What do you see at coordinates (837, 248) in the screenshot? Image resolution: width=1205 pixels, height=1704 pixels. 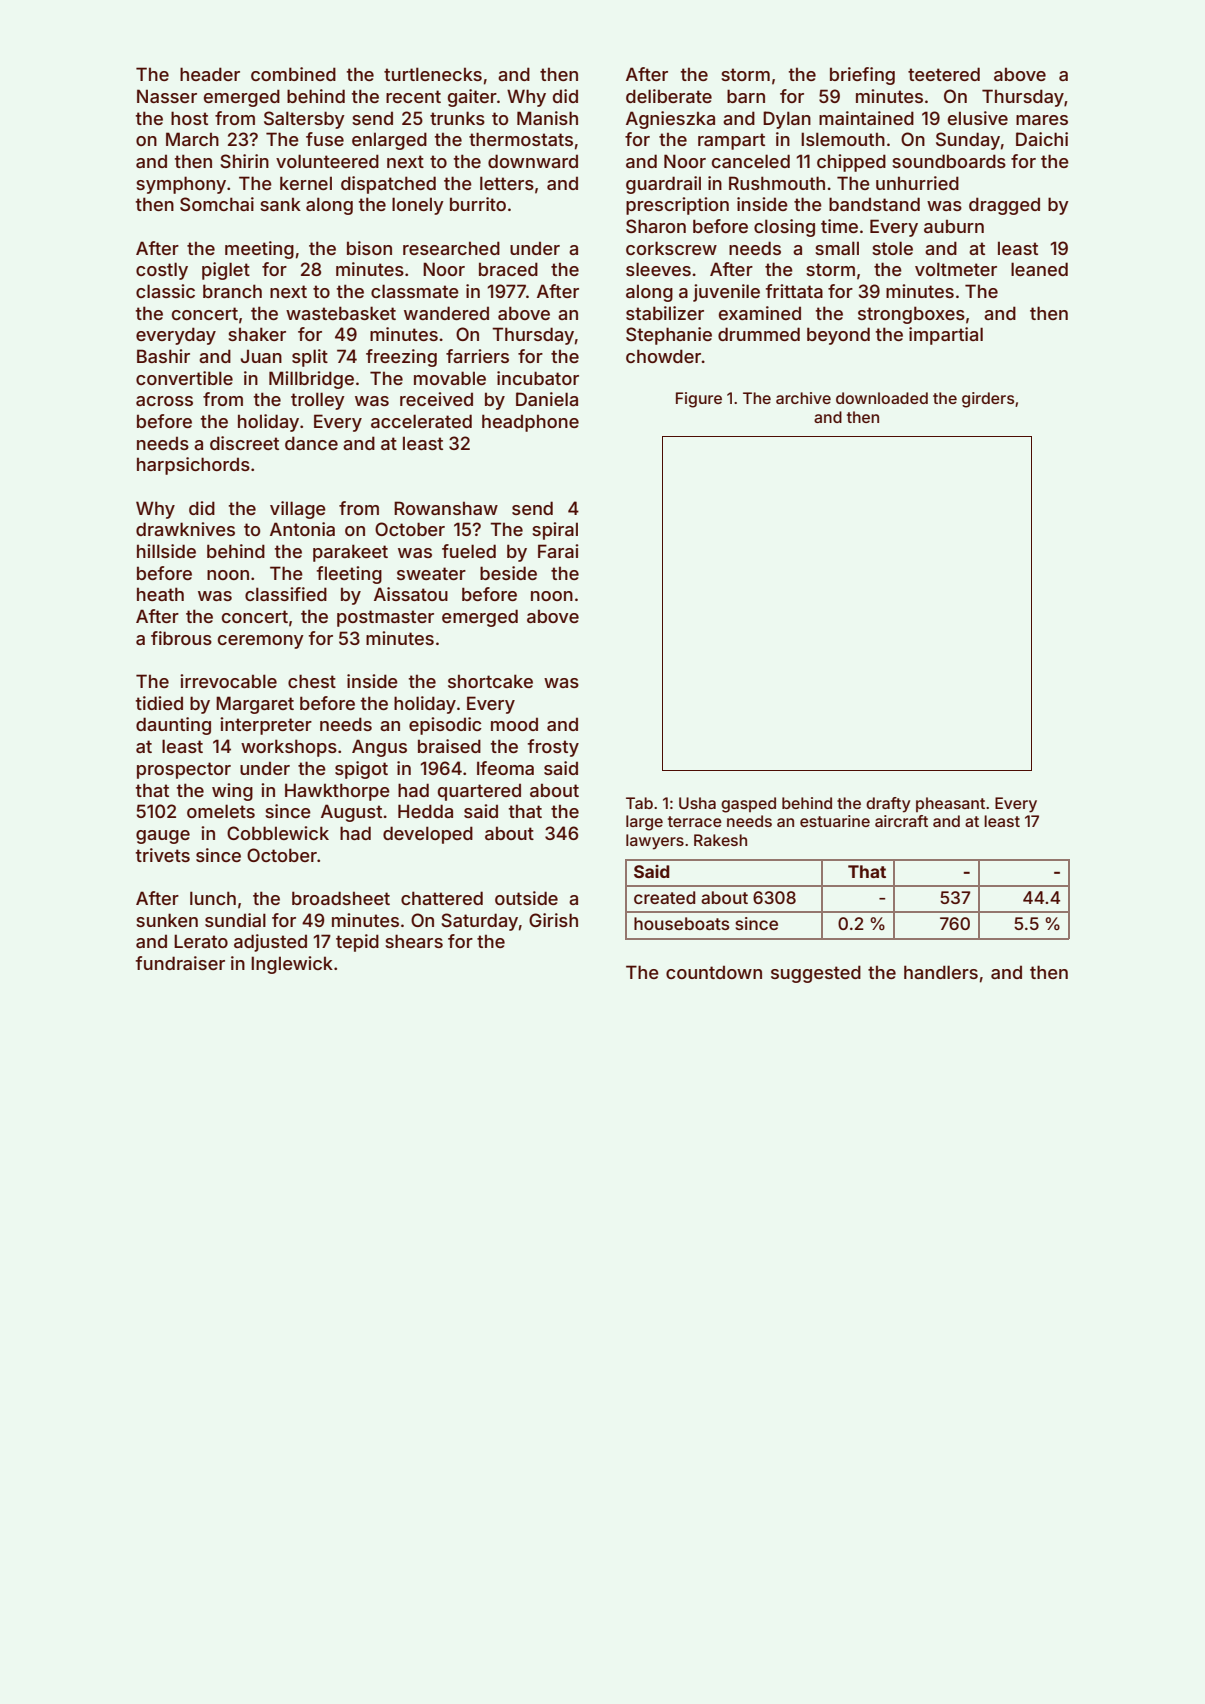 I see `small` at bounding box center [837, 248].
